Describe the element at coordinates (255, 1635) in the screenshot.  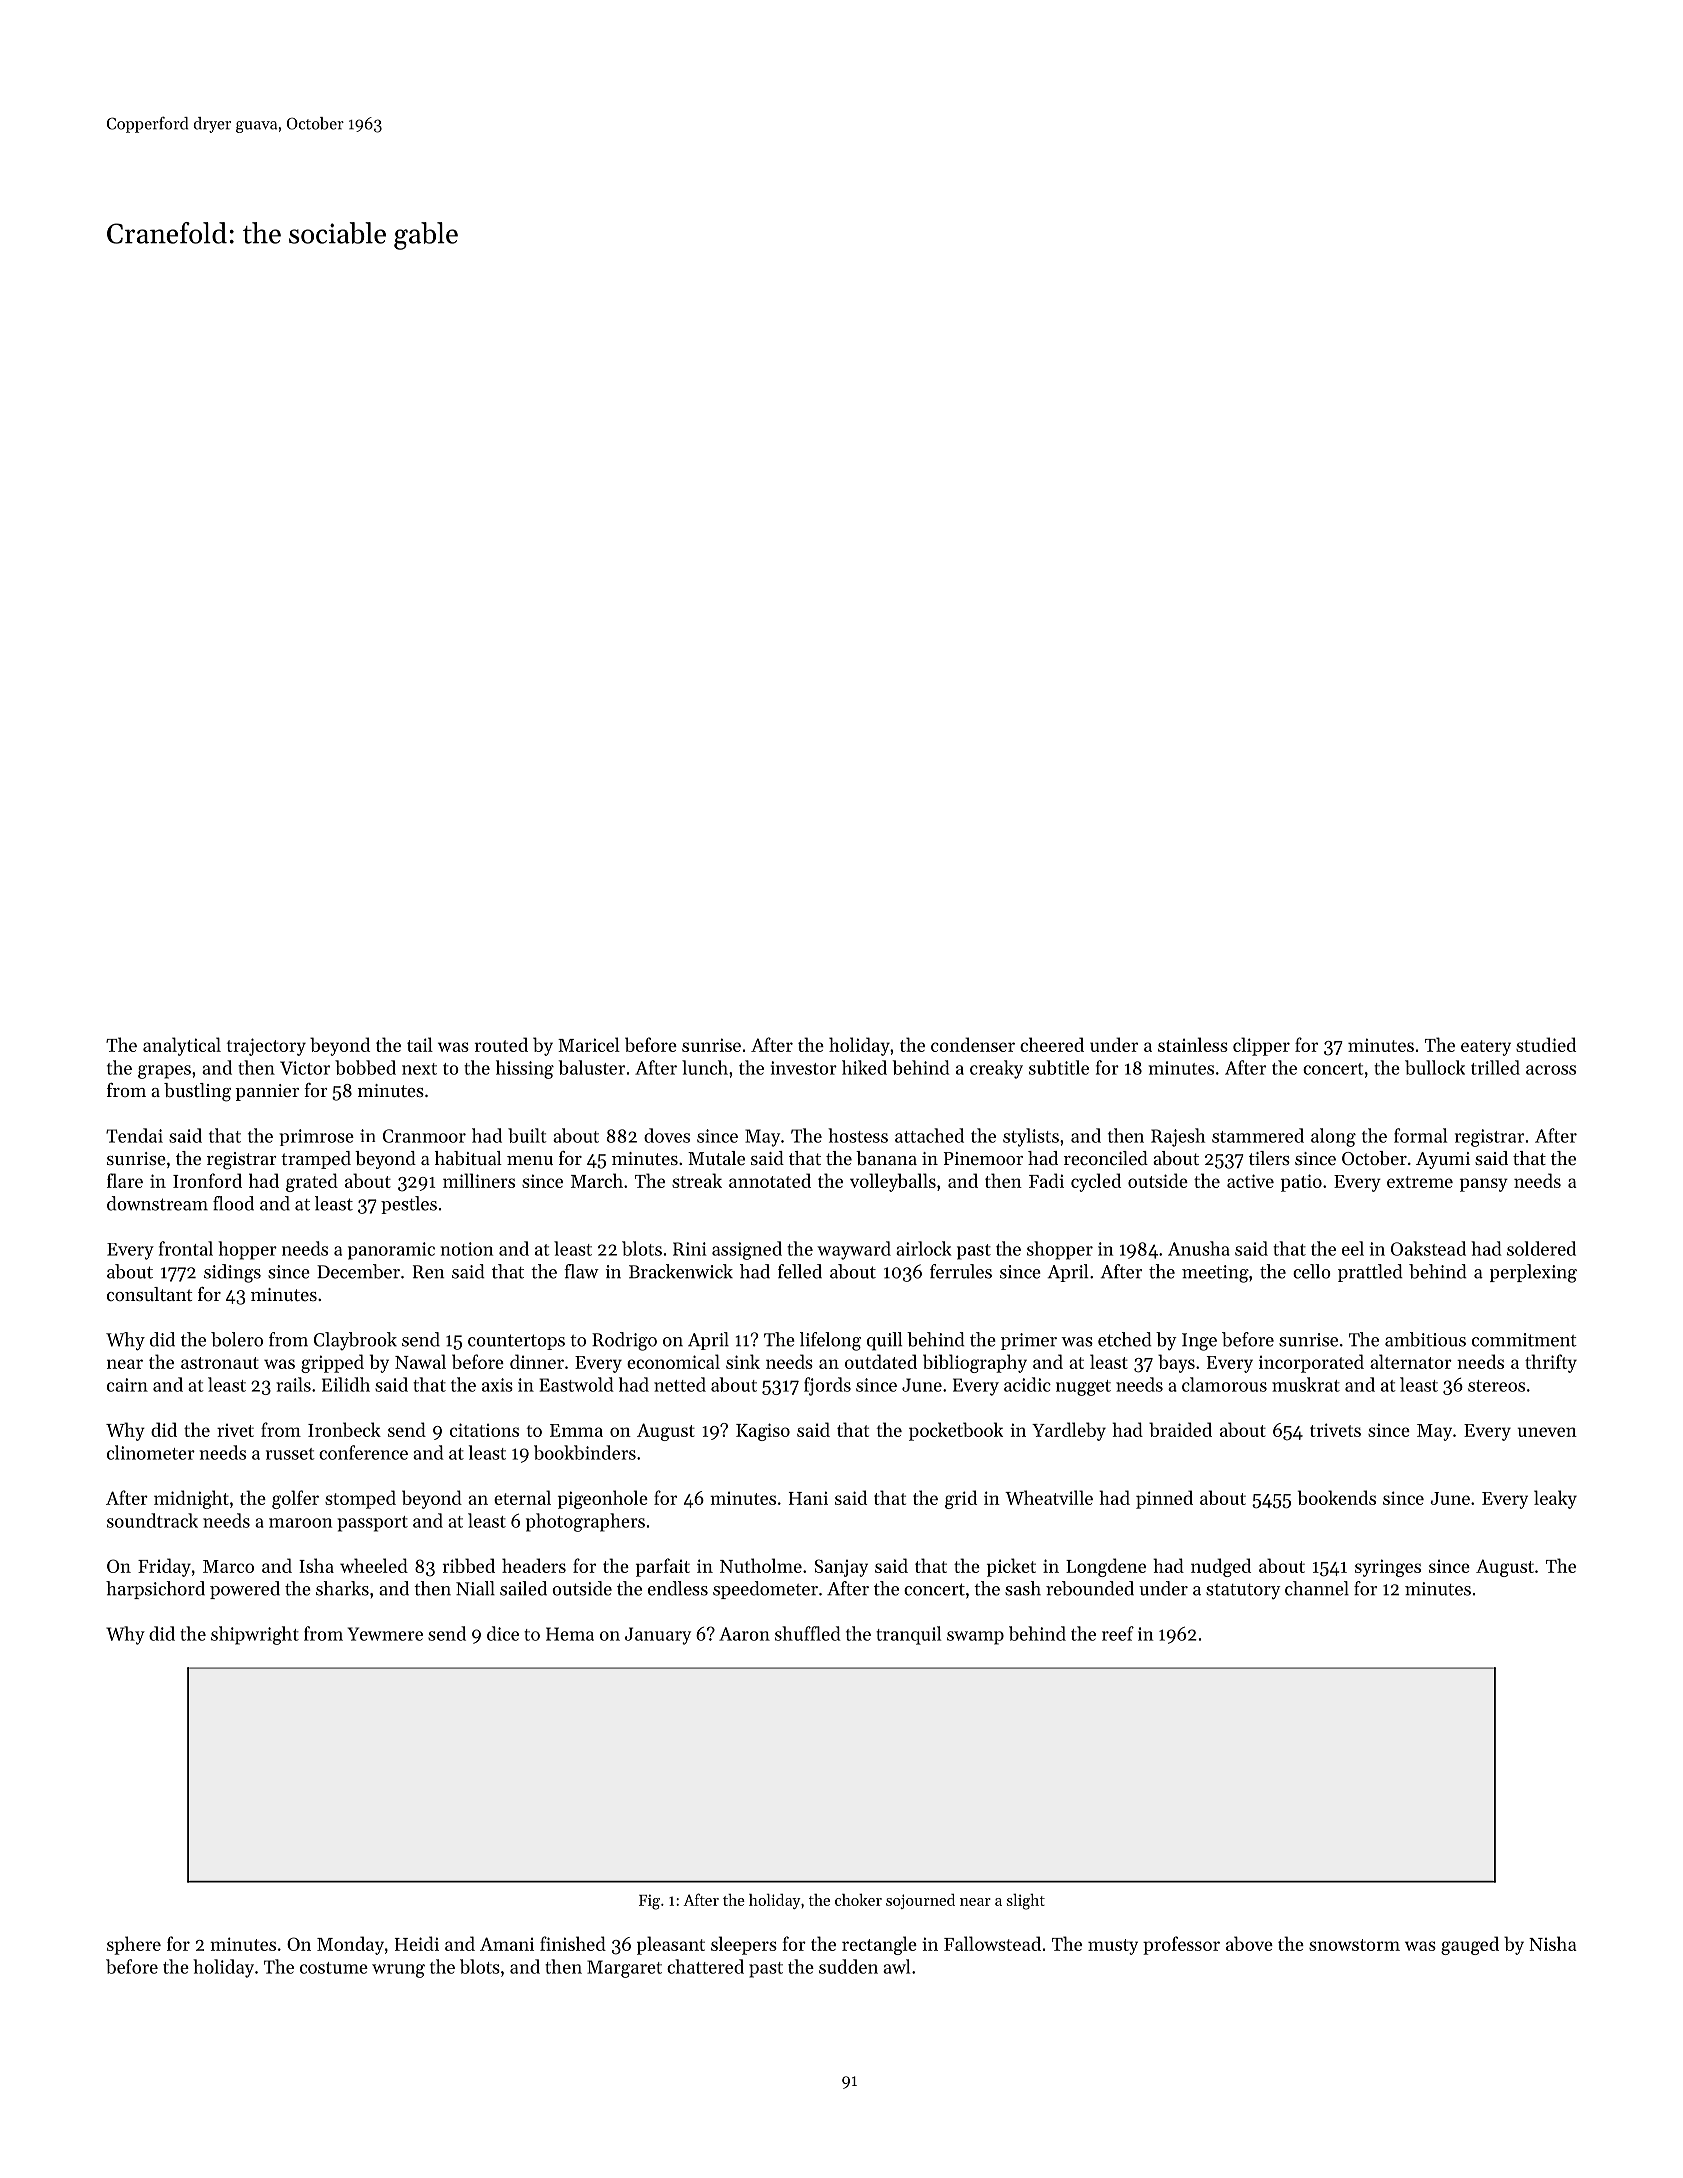
I see `shipwright` at that location.
